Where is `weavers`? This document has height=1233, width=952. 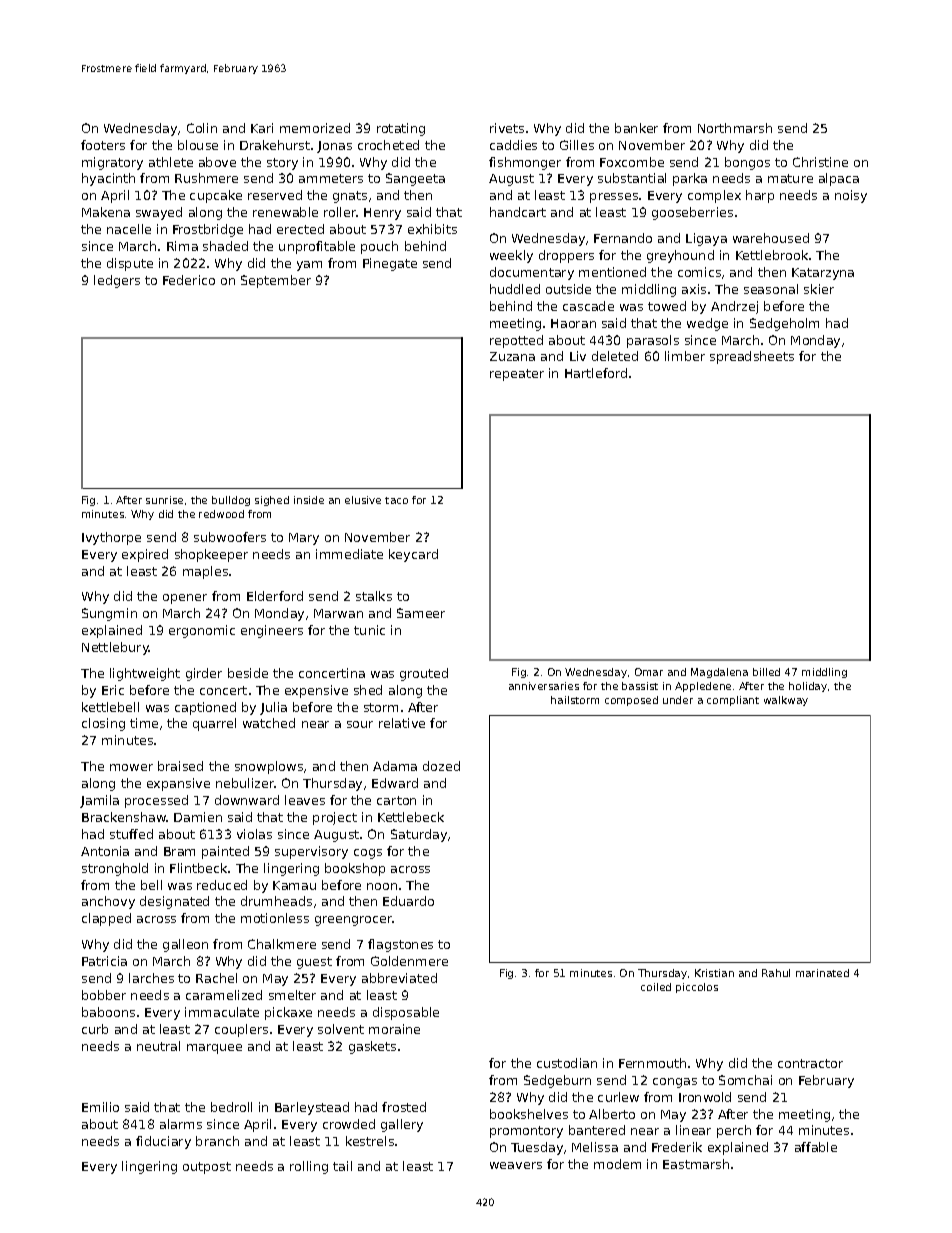 weavers is located at coordinates (516, 1165).
